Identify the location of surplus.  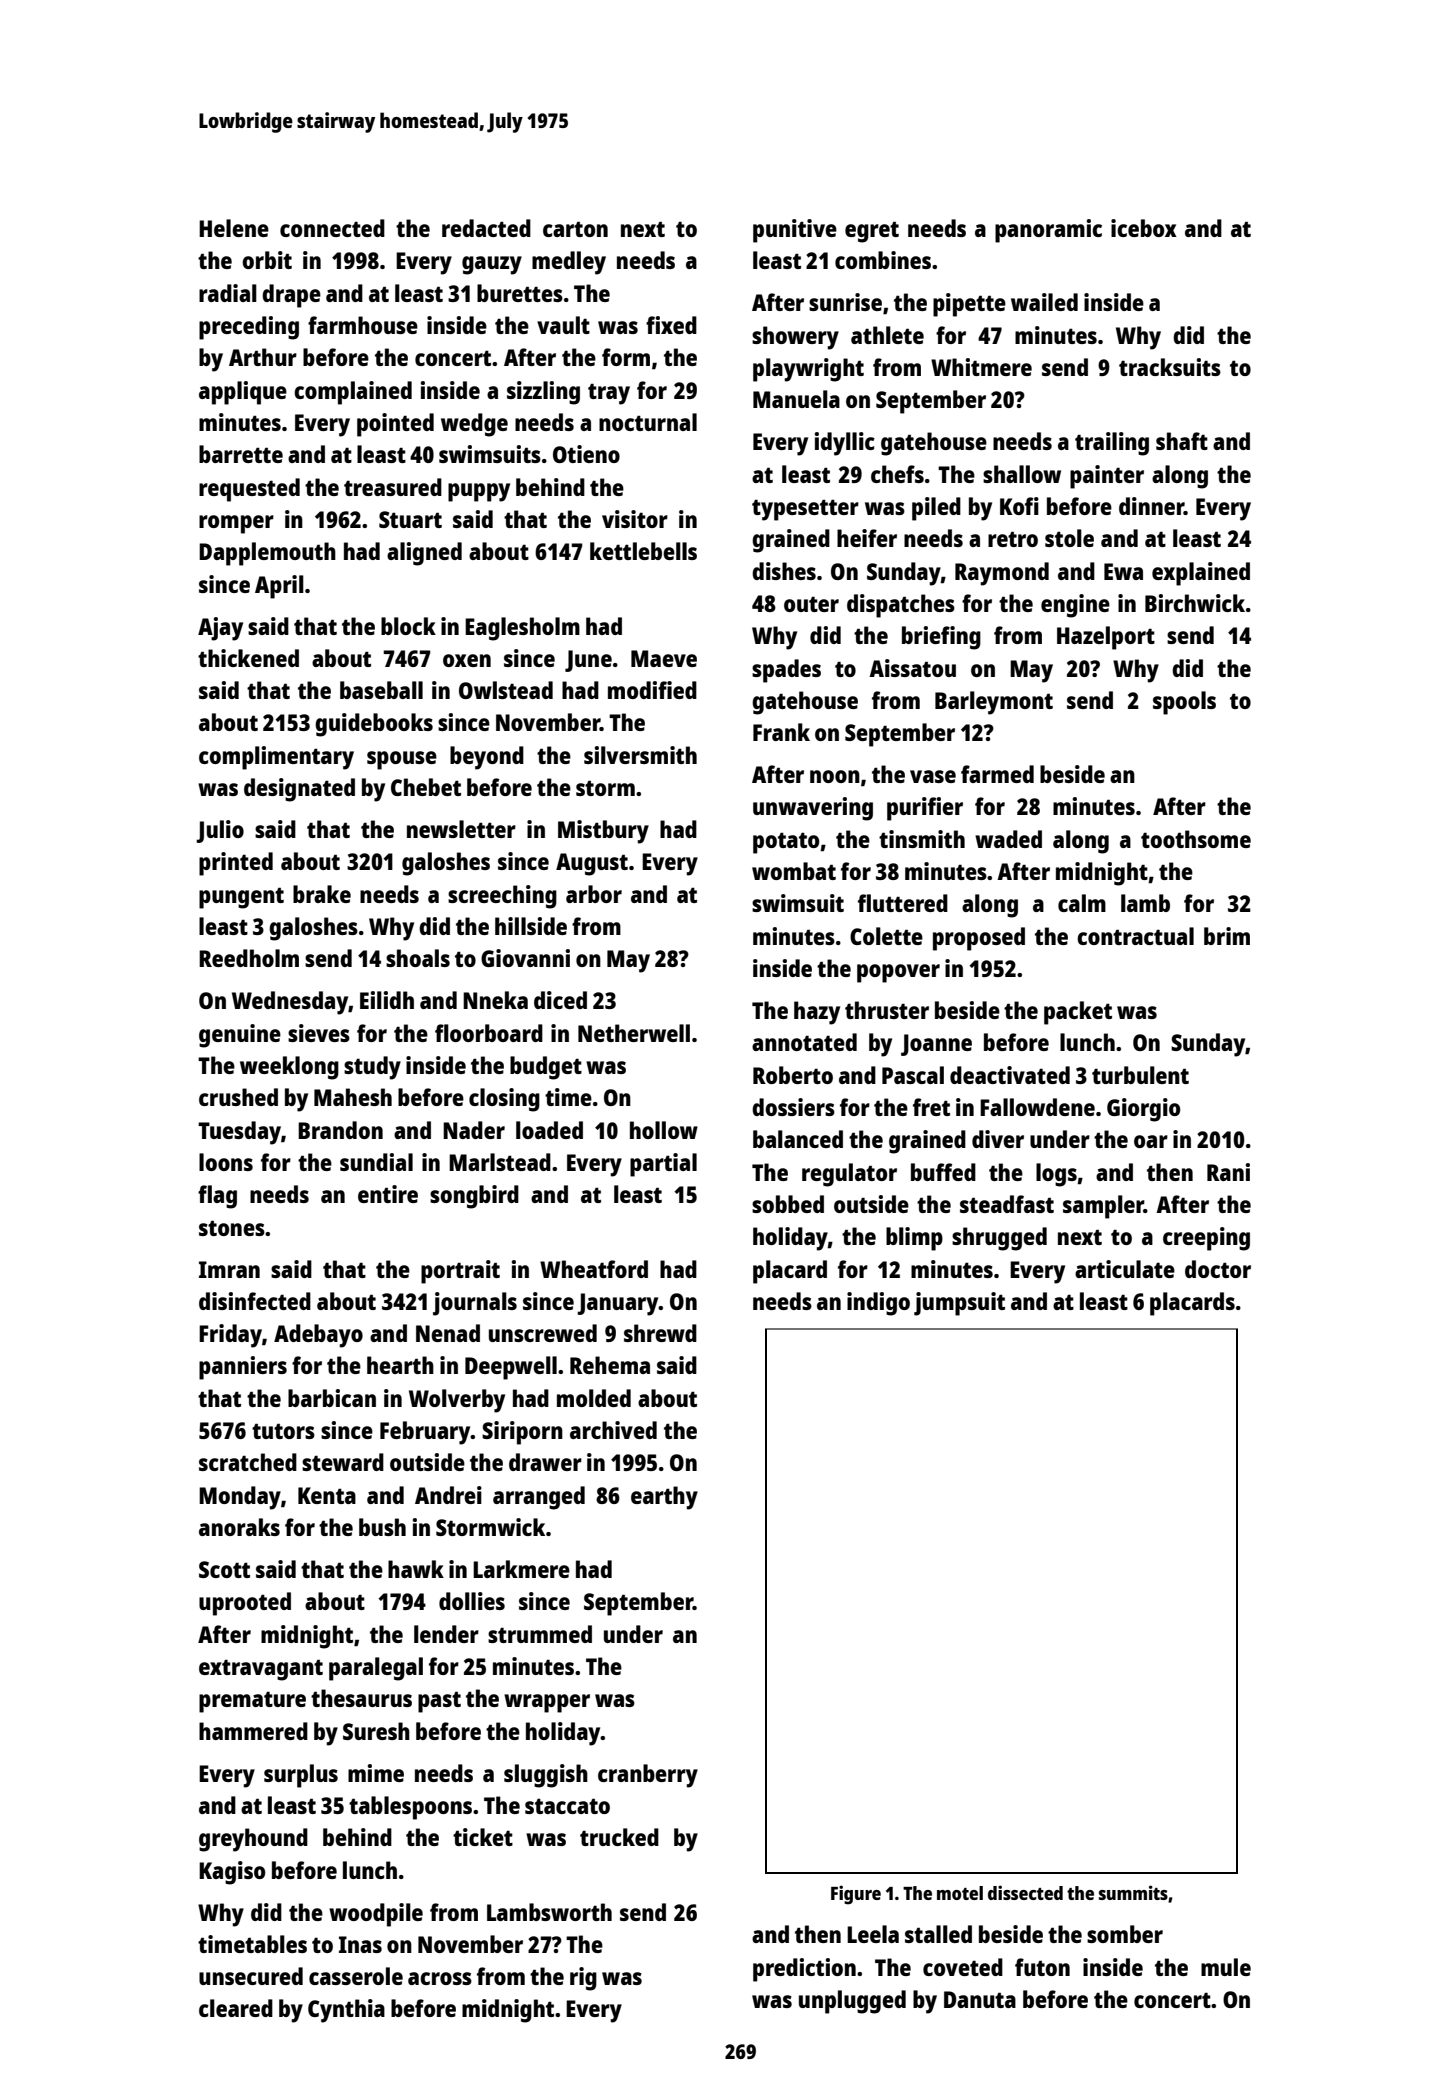
(301, 1776).
